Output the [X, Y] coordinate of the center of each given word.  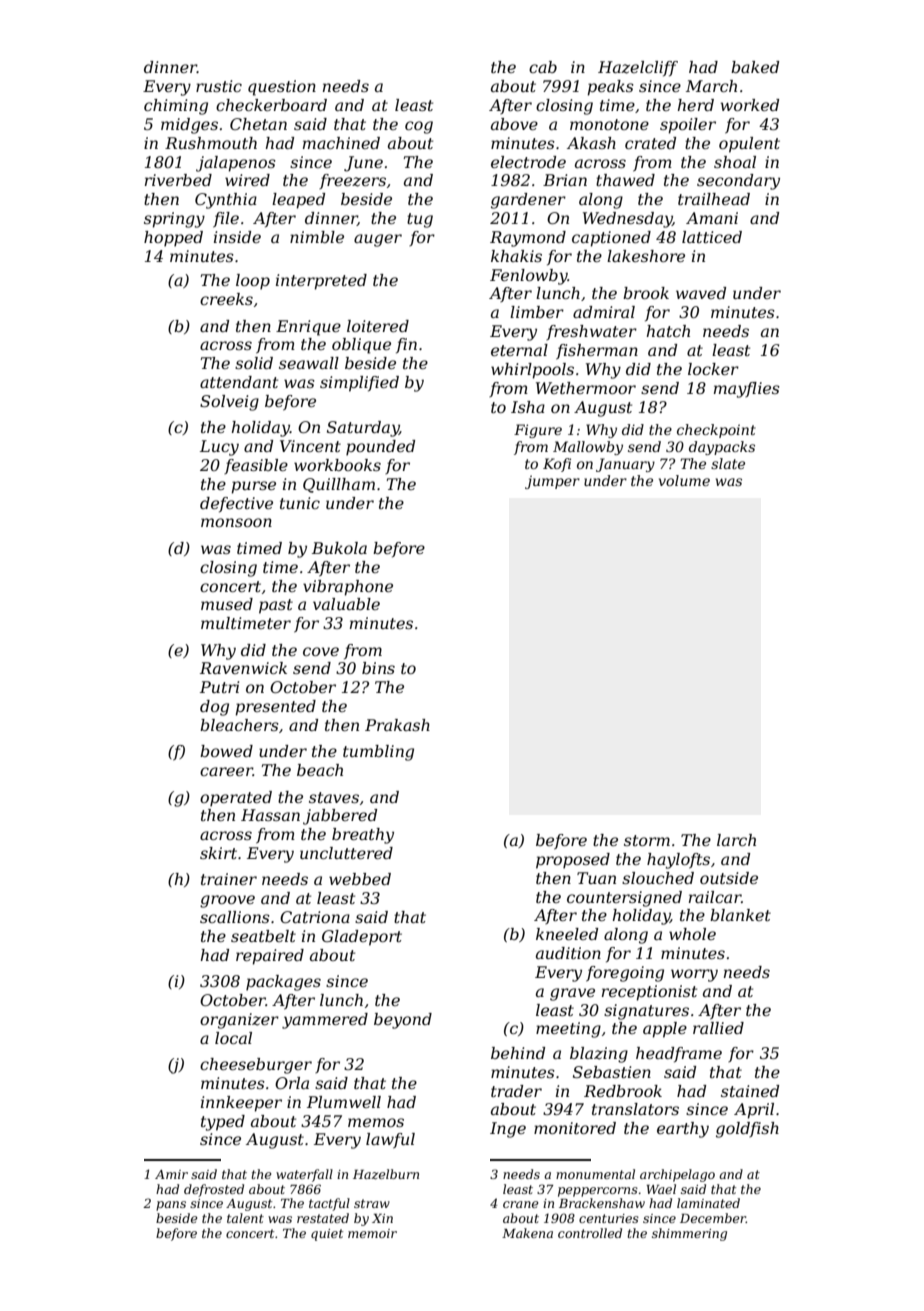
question [282, 88]
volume [684, 480]
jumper [552, 482]
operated [236, 799]
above [514, 124]
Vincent [310, 446]
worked [749, 105]
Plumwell [344, 1102]
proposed [573, 861]
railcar [715, 897]
